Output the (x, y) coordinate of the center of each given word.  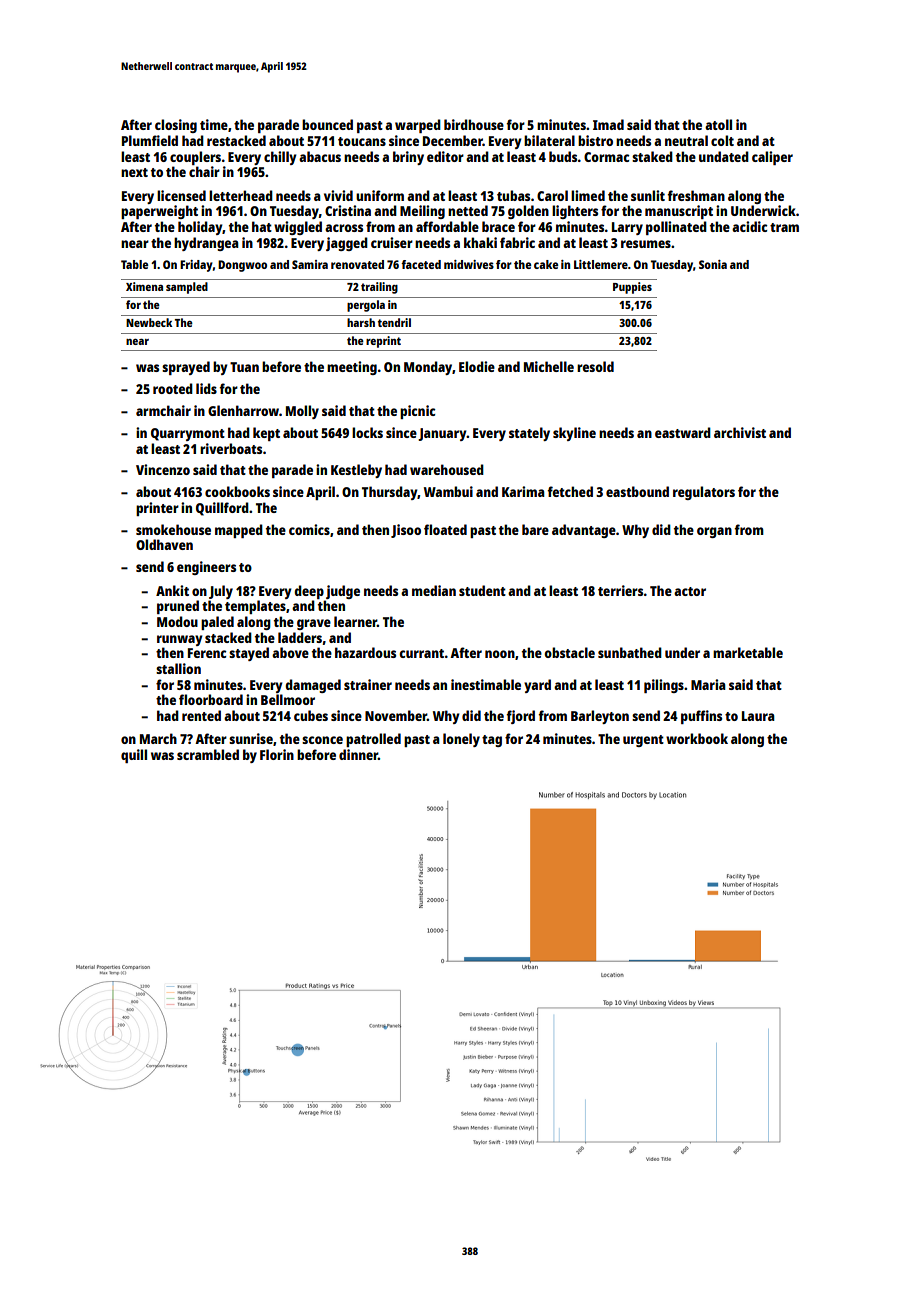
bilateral (549, 140)
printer (157, 509)
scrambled (208, 754)
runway (180, 640)
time (214, 124)
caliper (772, 158)
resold (595, 366)
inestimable (486, 684)
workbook (697, 738)
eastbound (637, 491)
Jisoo (406, 531)
